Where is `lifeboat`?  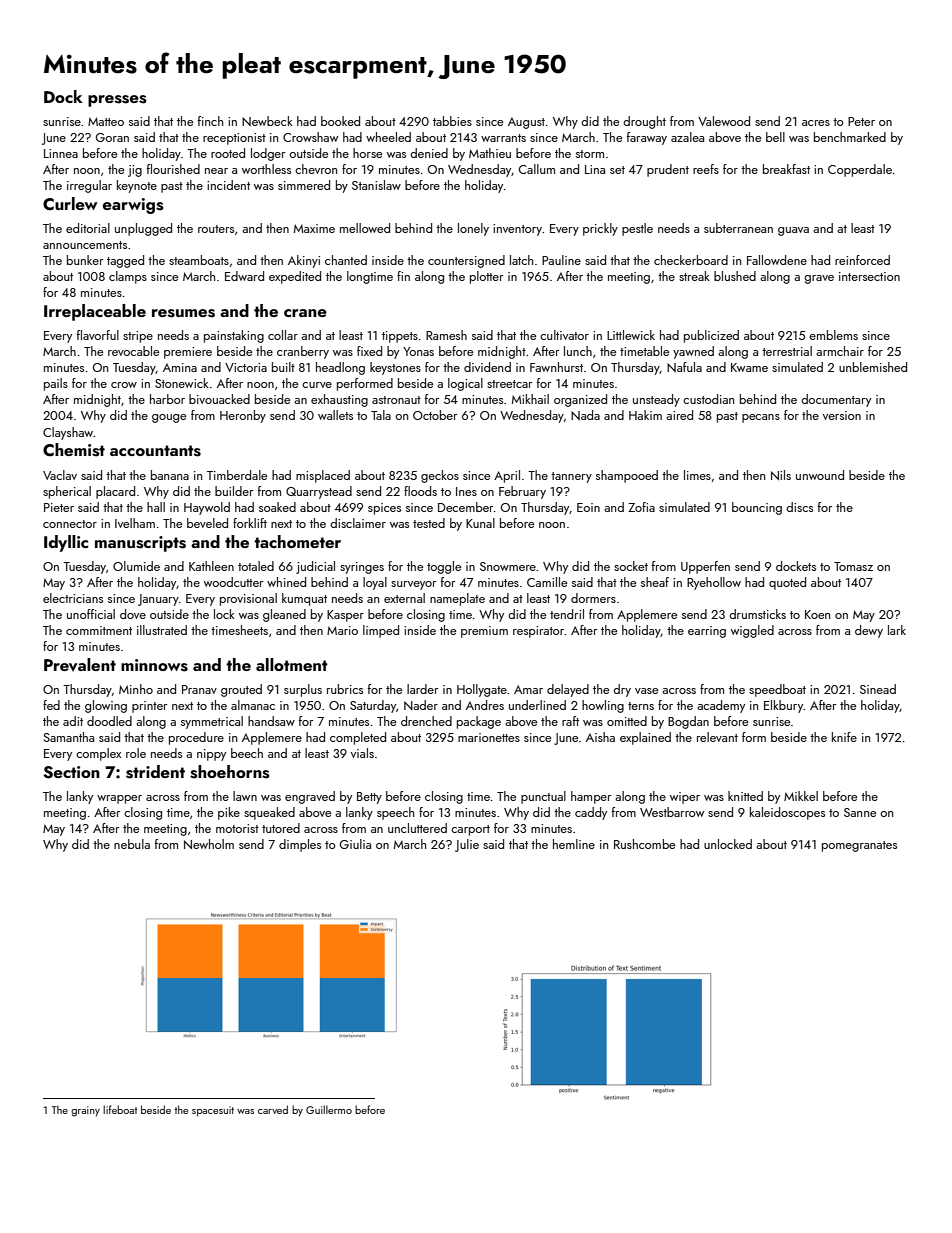
lifeboat is located at coordinates (120, 1109).
